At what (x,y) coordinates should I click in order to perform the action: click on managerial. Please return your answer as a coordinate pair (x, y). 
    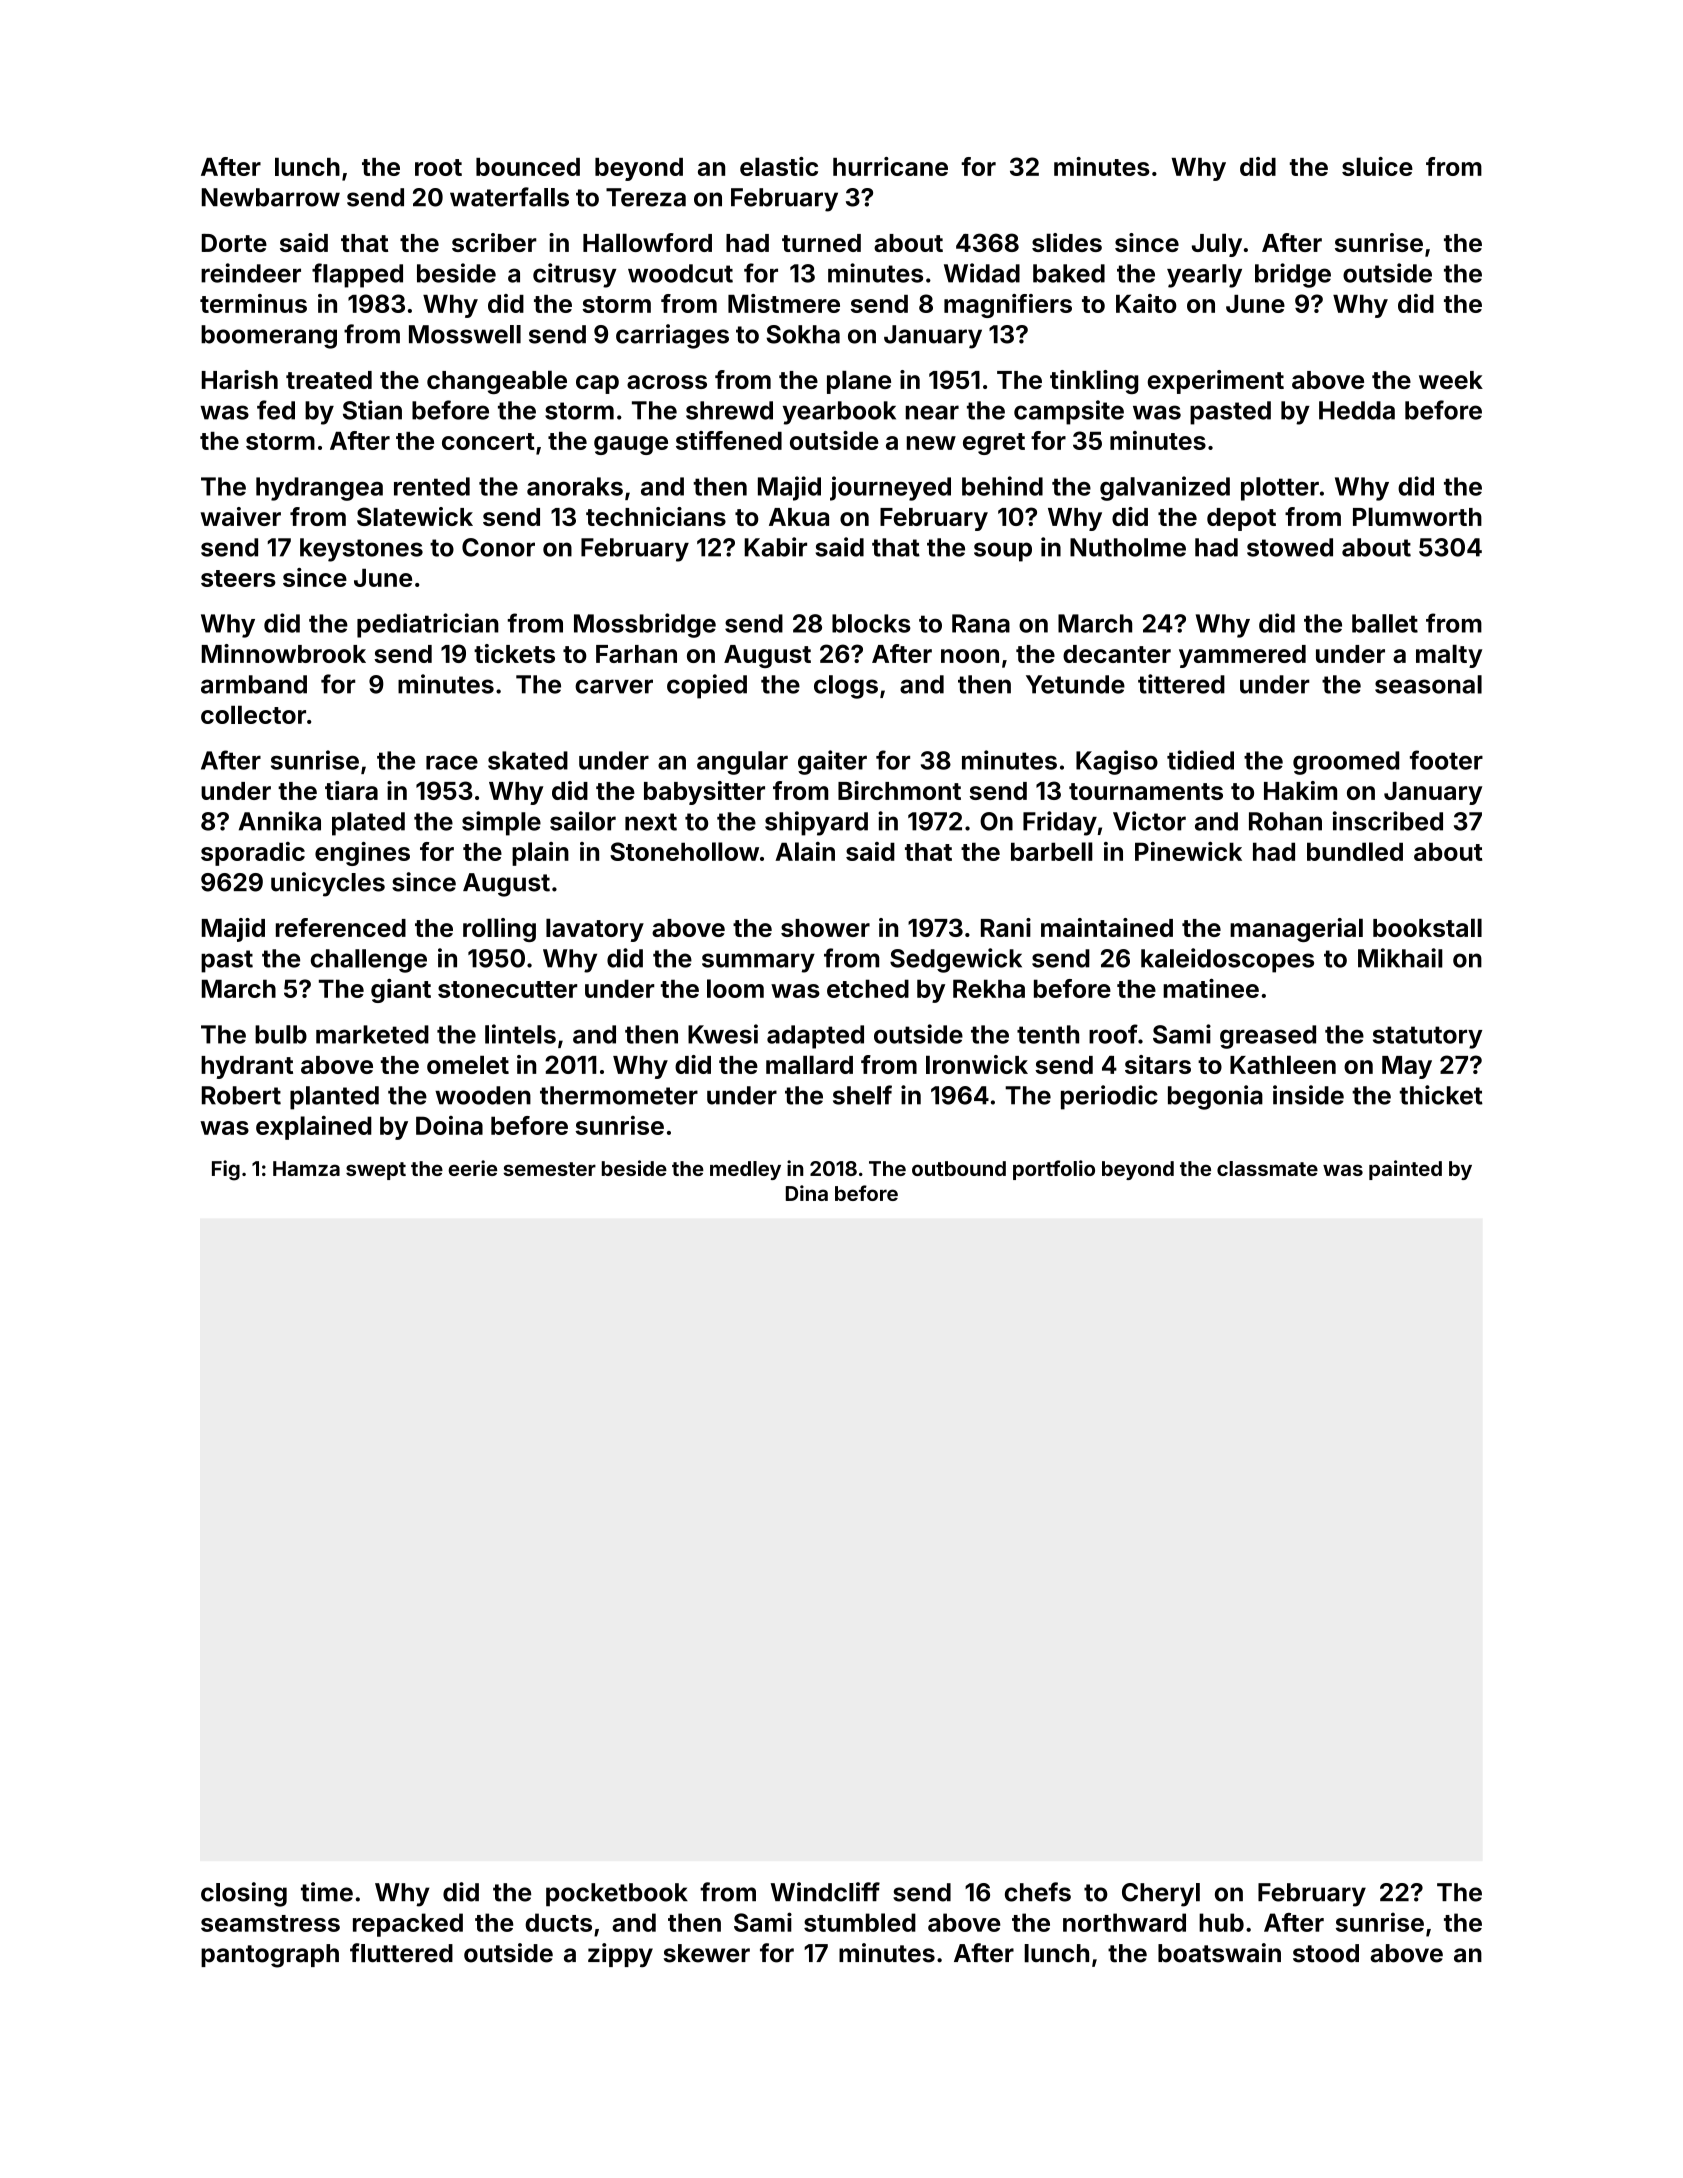
    Looking at the image, I should click on (1296, 930).
